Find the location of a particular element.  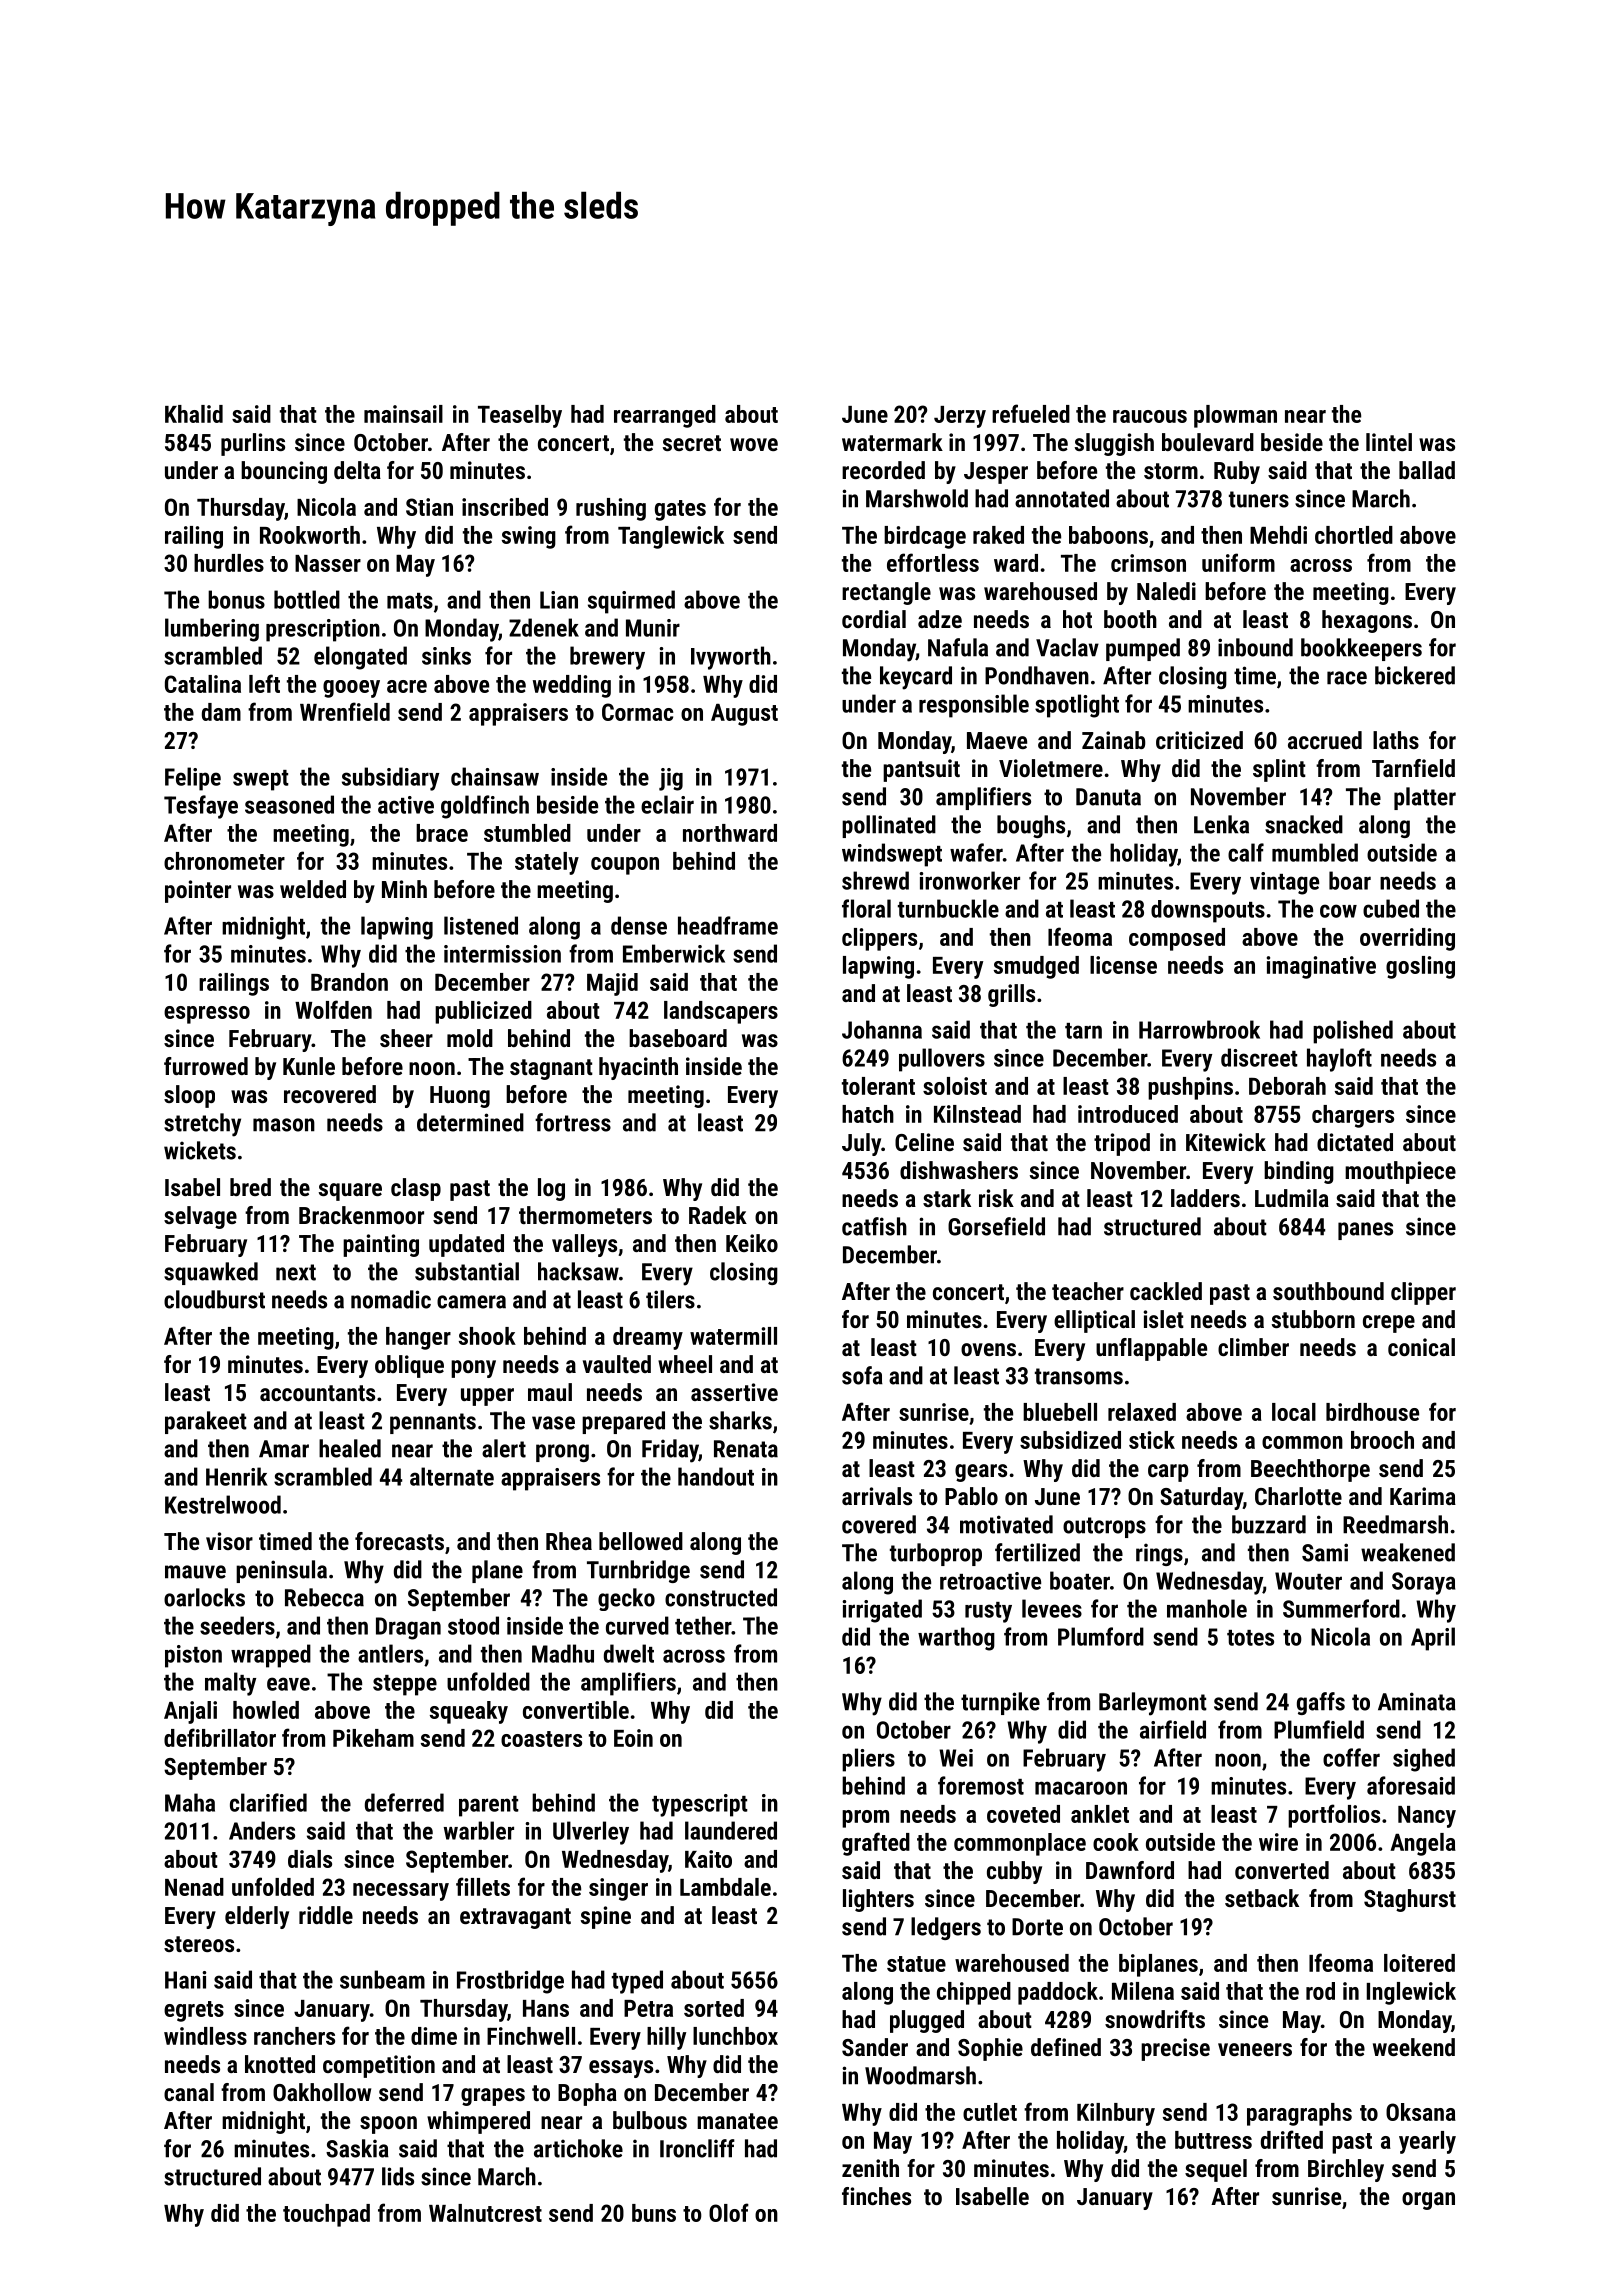

veneers is located at coordinates (1255, 2049).
